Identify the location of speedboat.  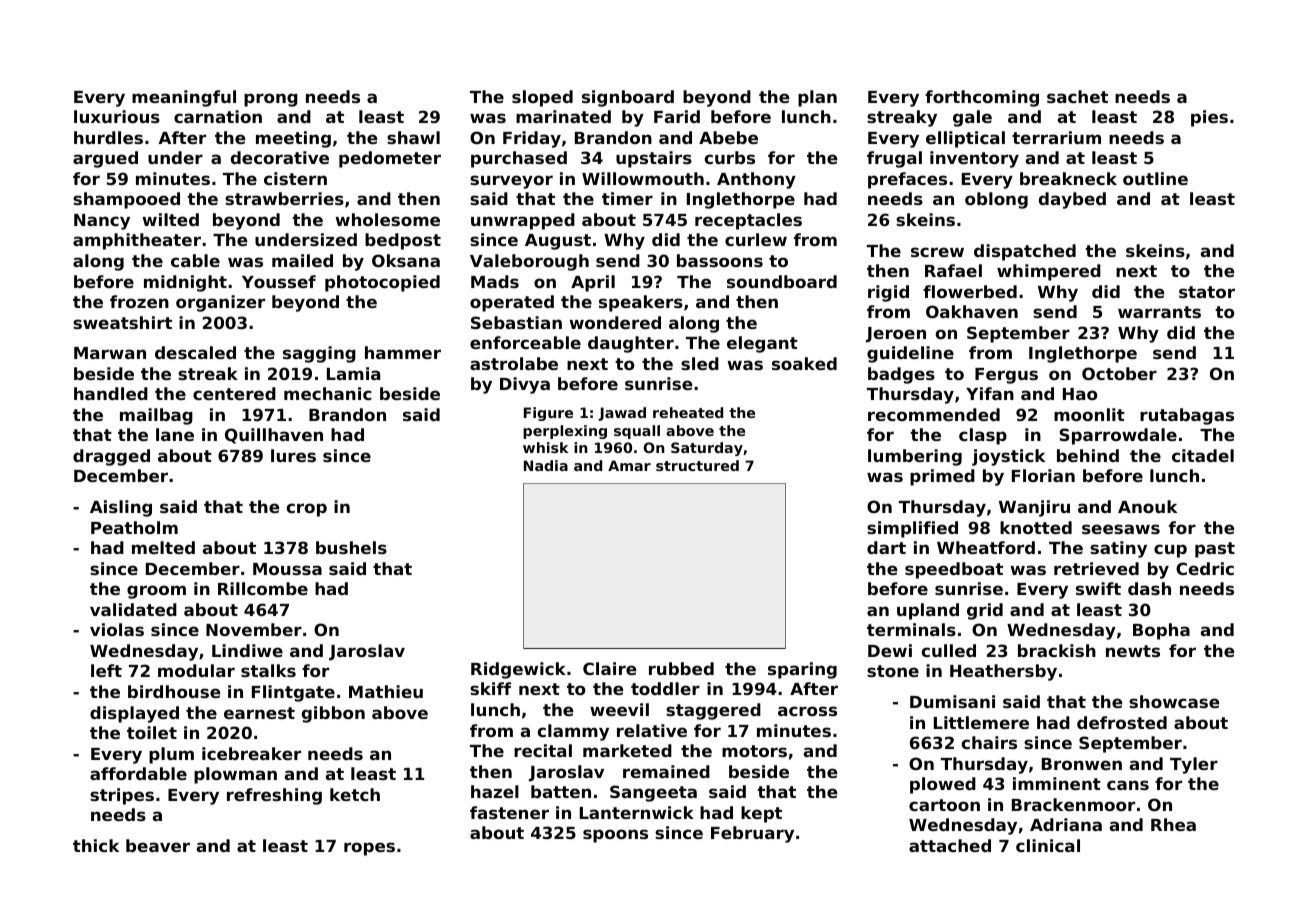
(954, 570).
